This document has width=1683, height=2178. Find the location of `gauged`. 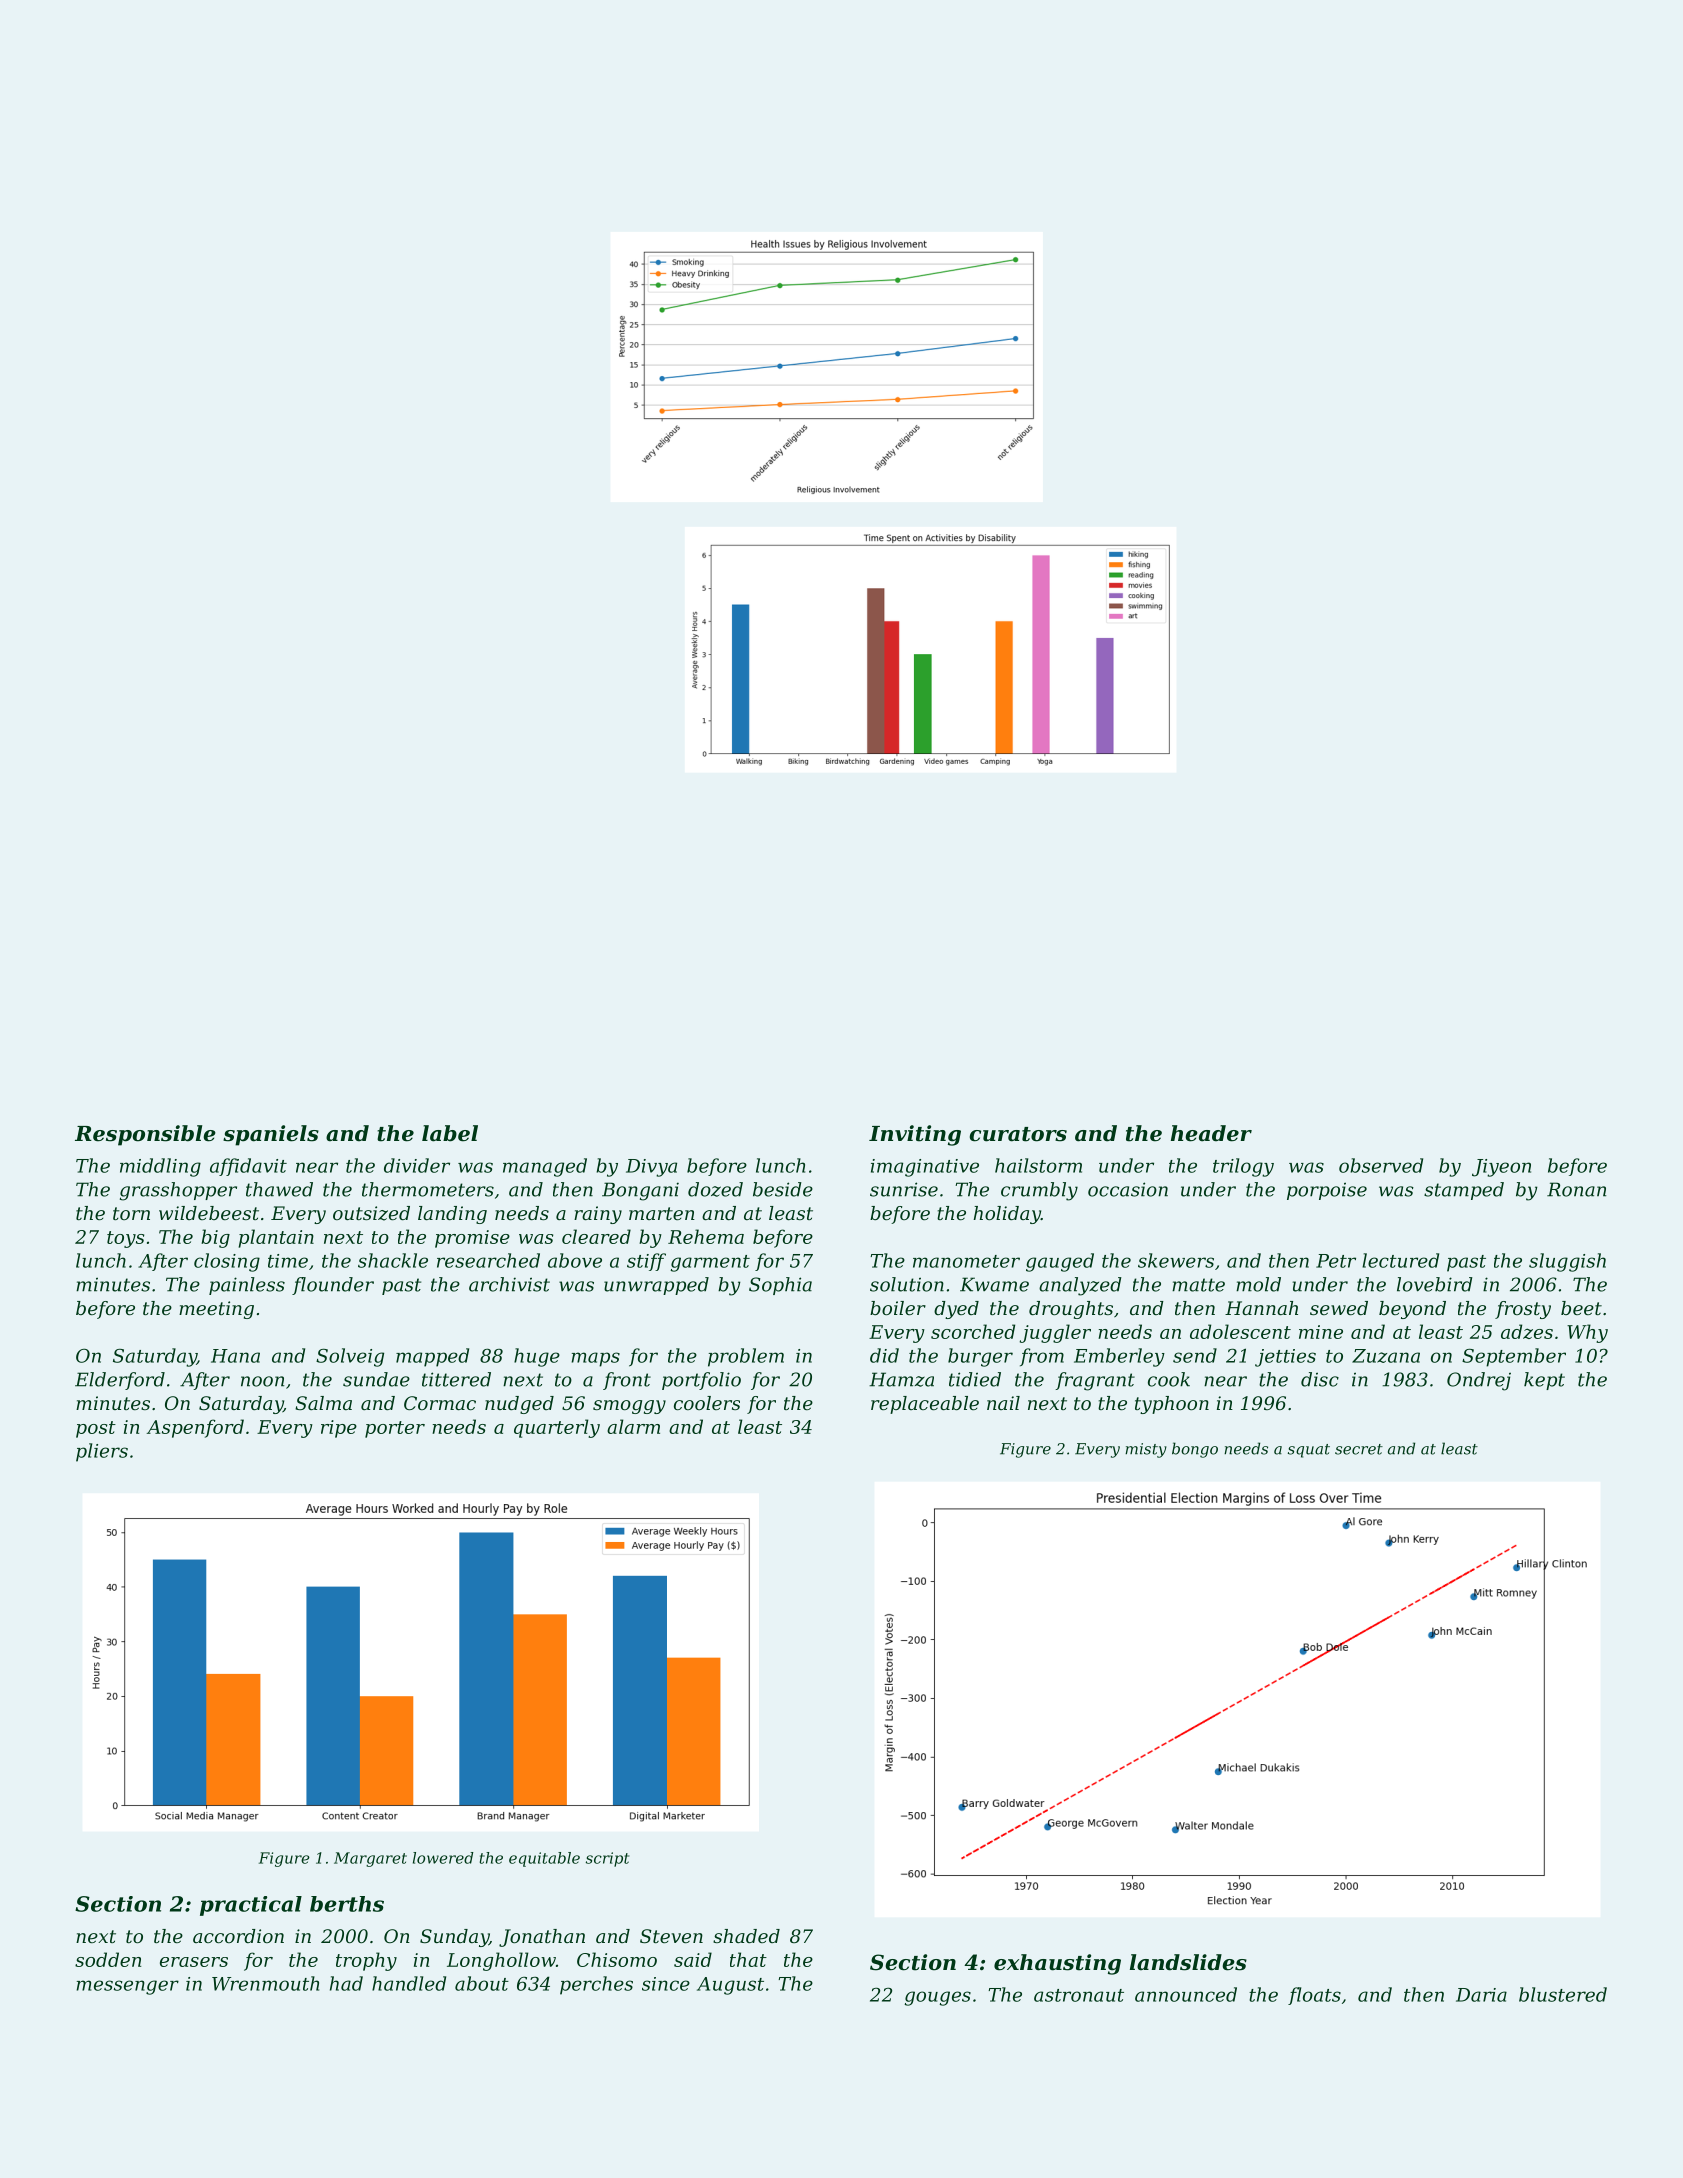

gauged is located at coordinates (1060, 1262).
